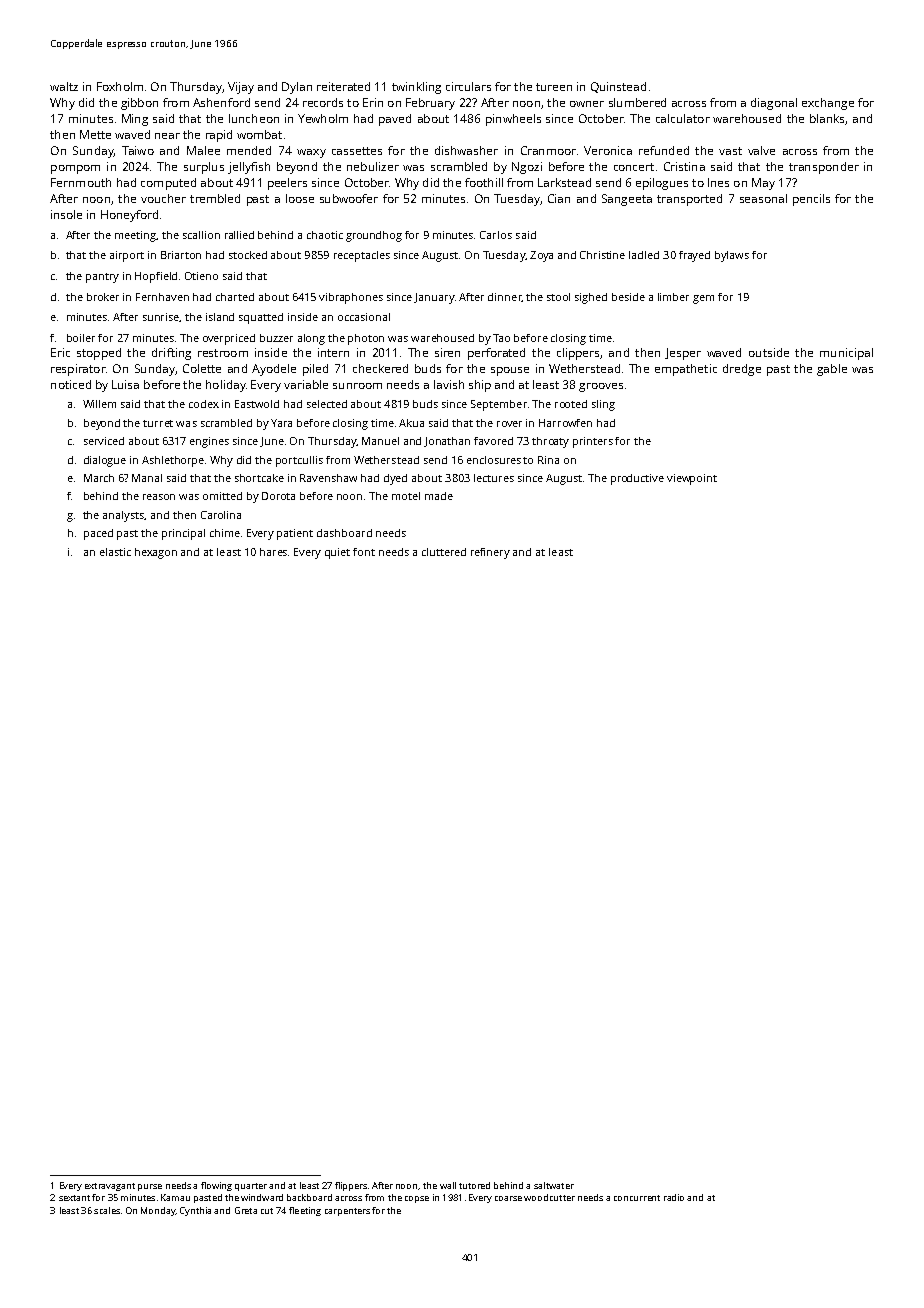 The image size is (924, 1308). I want to click on wall, so click(448, 1185).
